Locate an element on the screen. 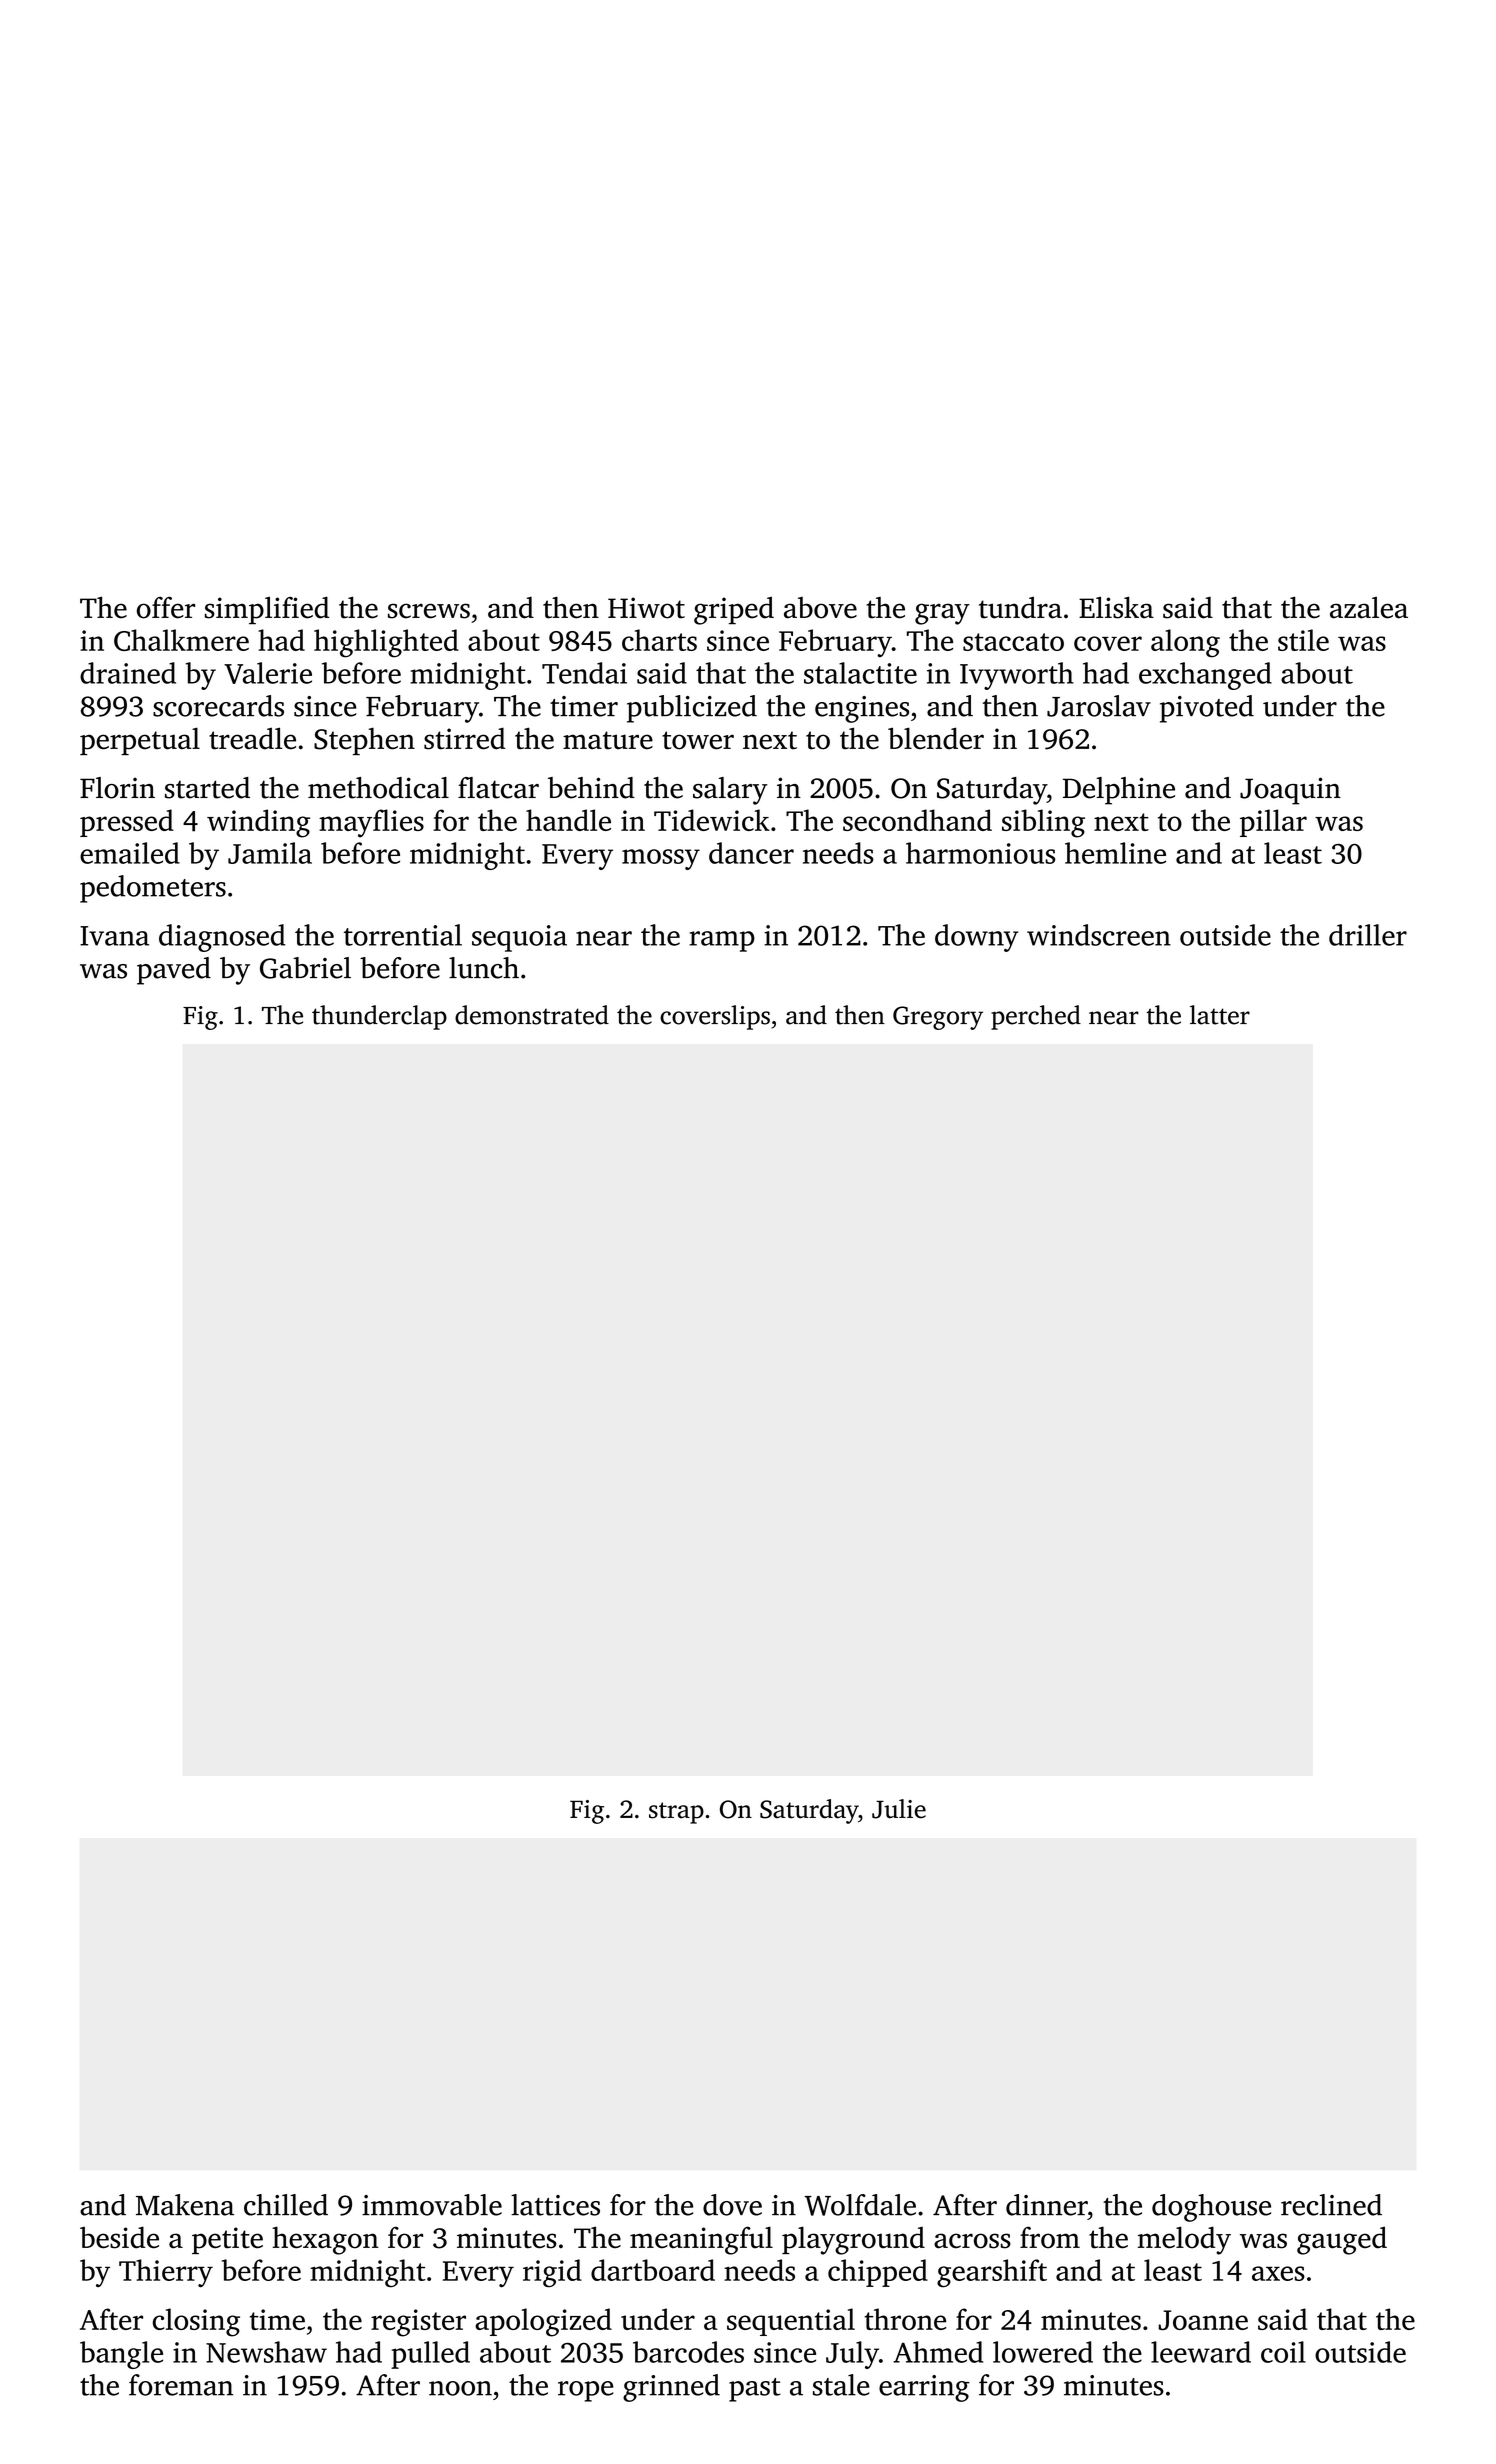 This screenshot has height=2464, width=1496. chilled is located at coordinates (286, 2205).
